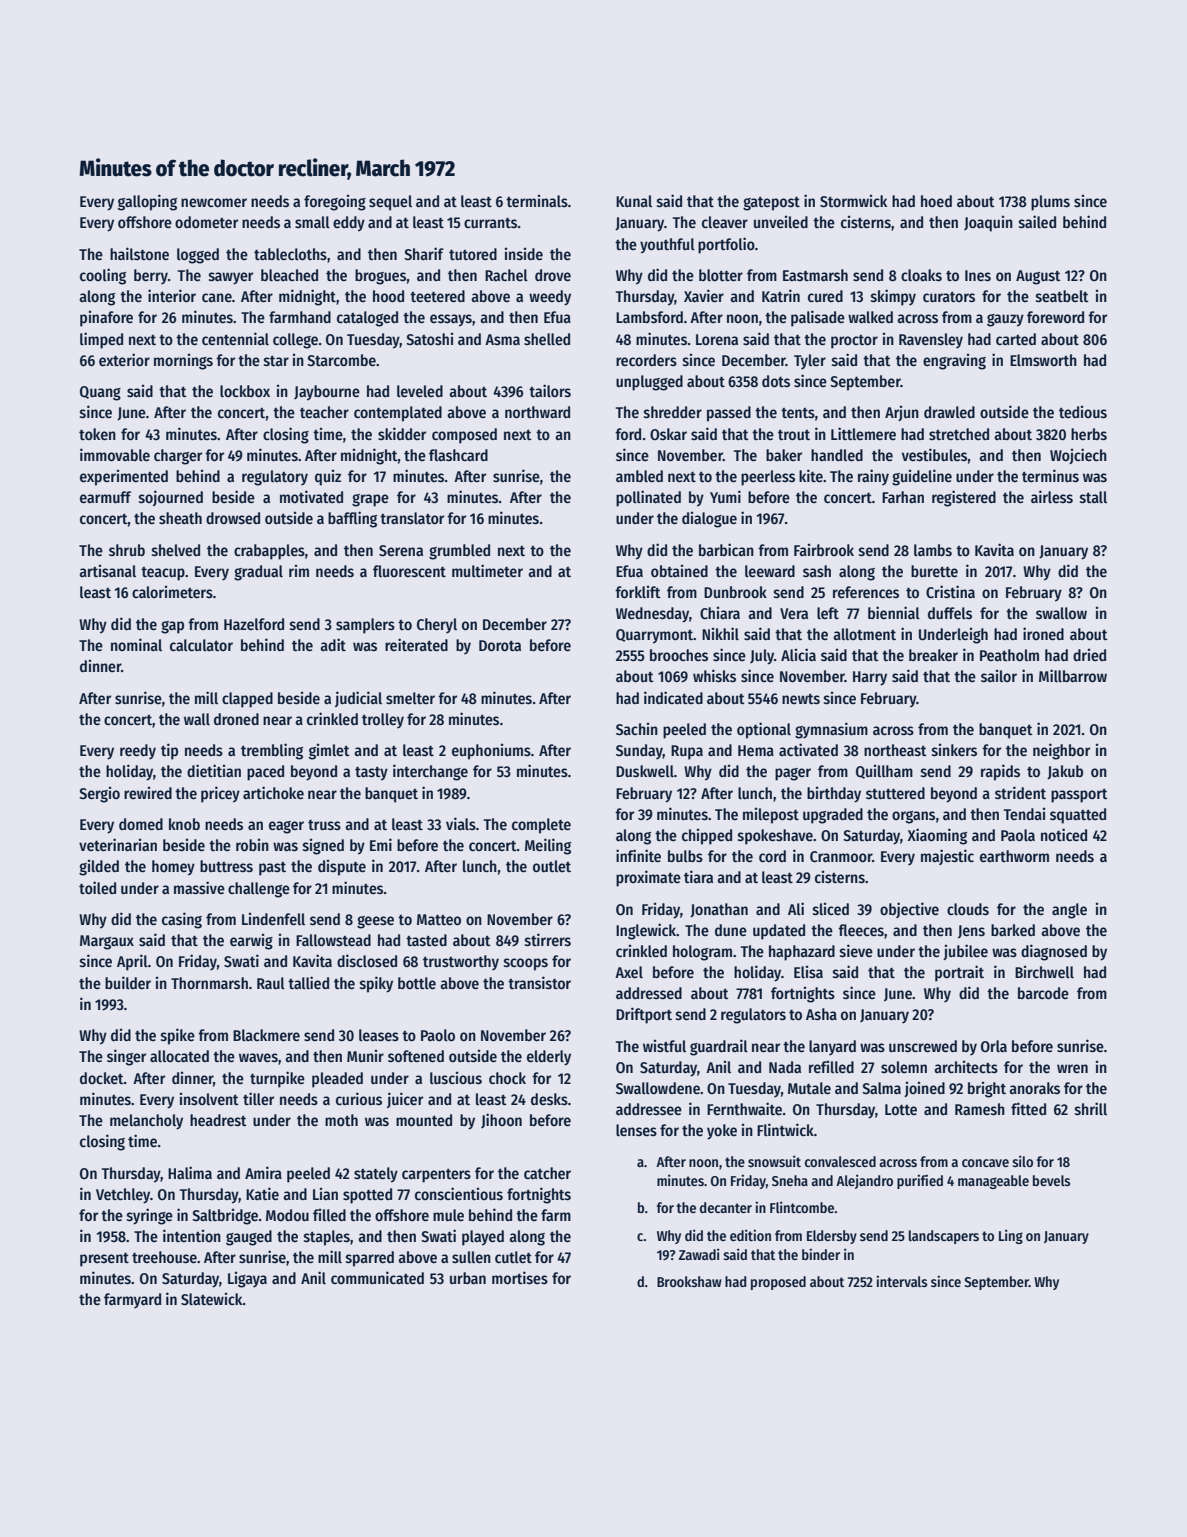 The height and width of the screenshot is (1537, 1187). What do you see at coordinates (1043, 993) in the screenshot?
I see `barcode` at bounding box center [1043, 993].
